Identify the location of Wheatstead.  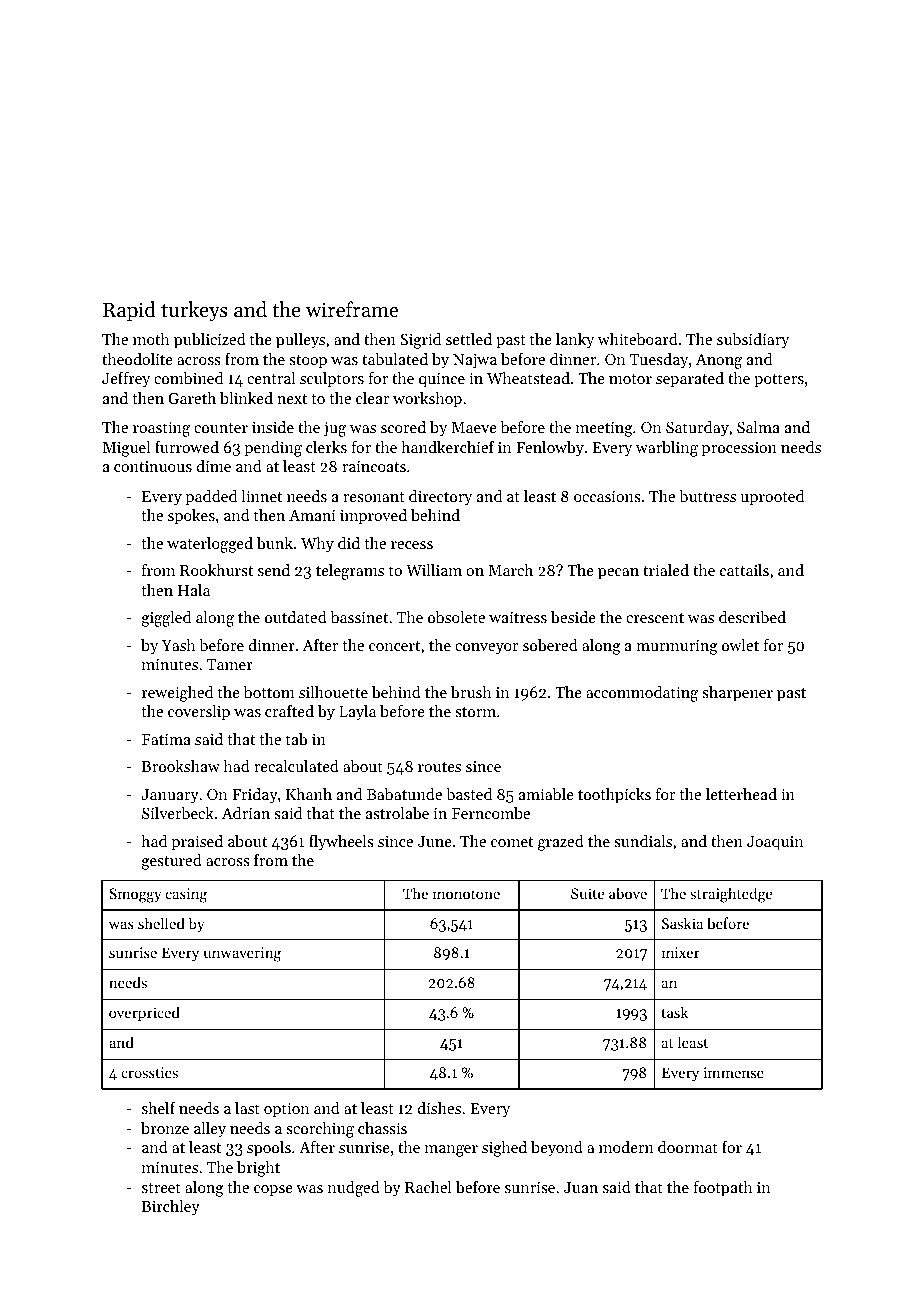
(528, 378).
